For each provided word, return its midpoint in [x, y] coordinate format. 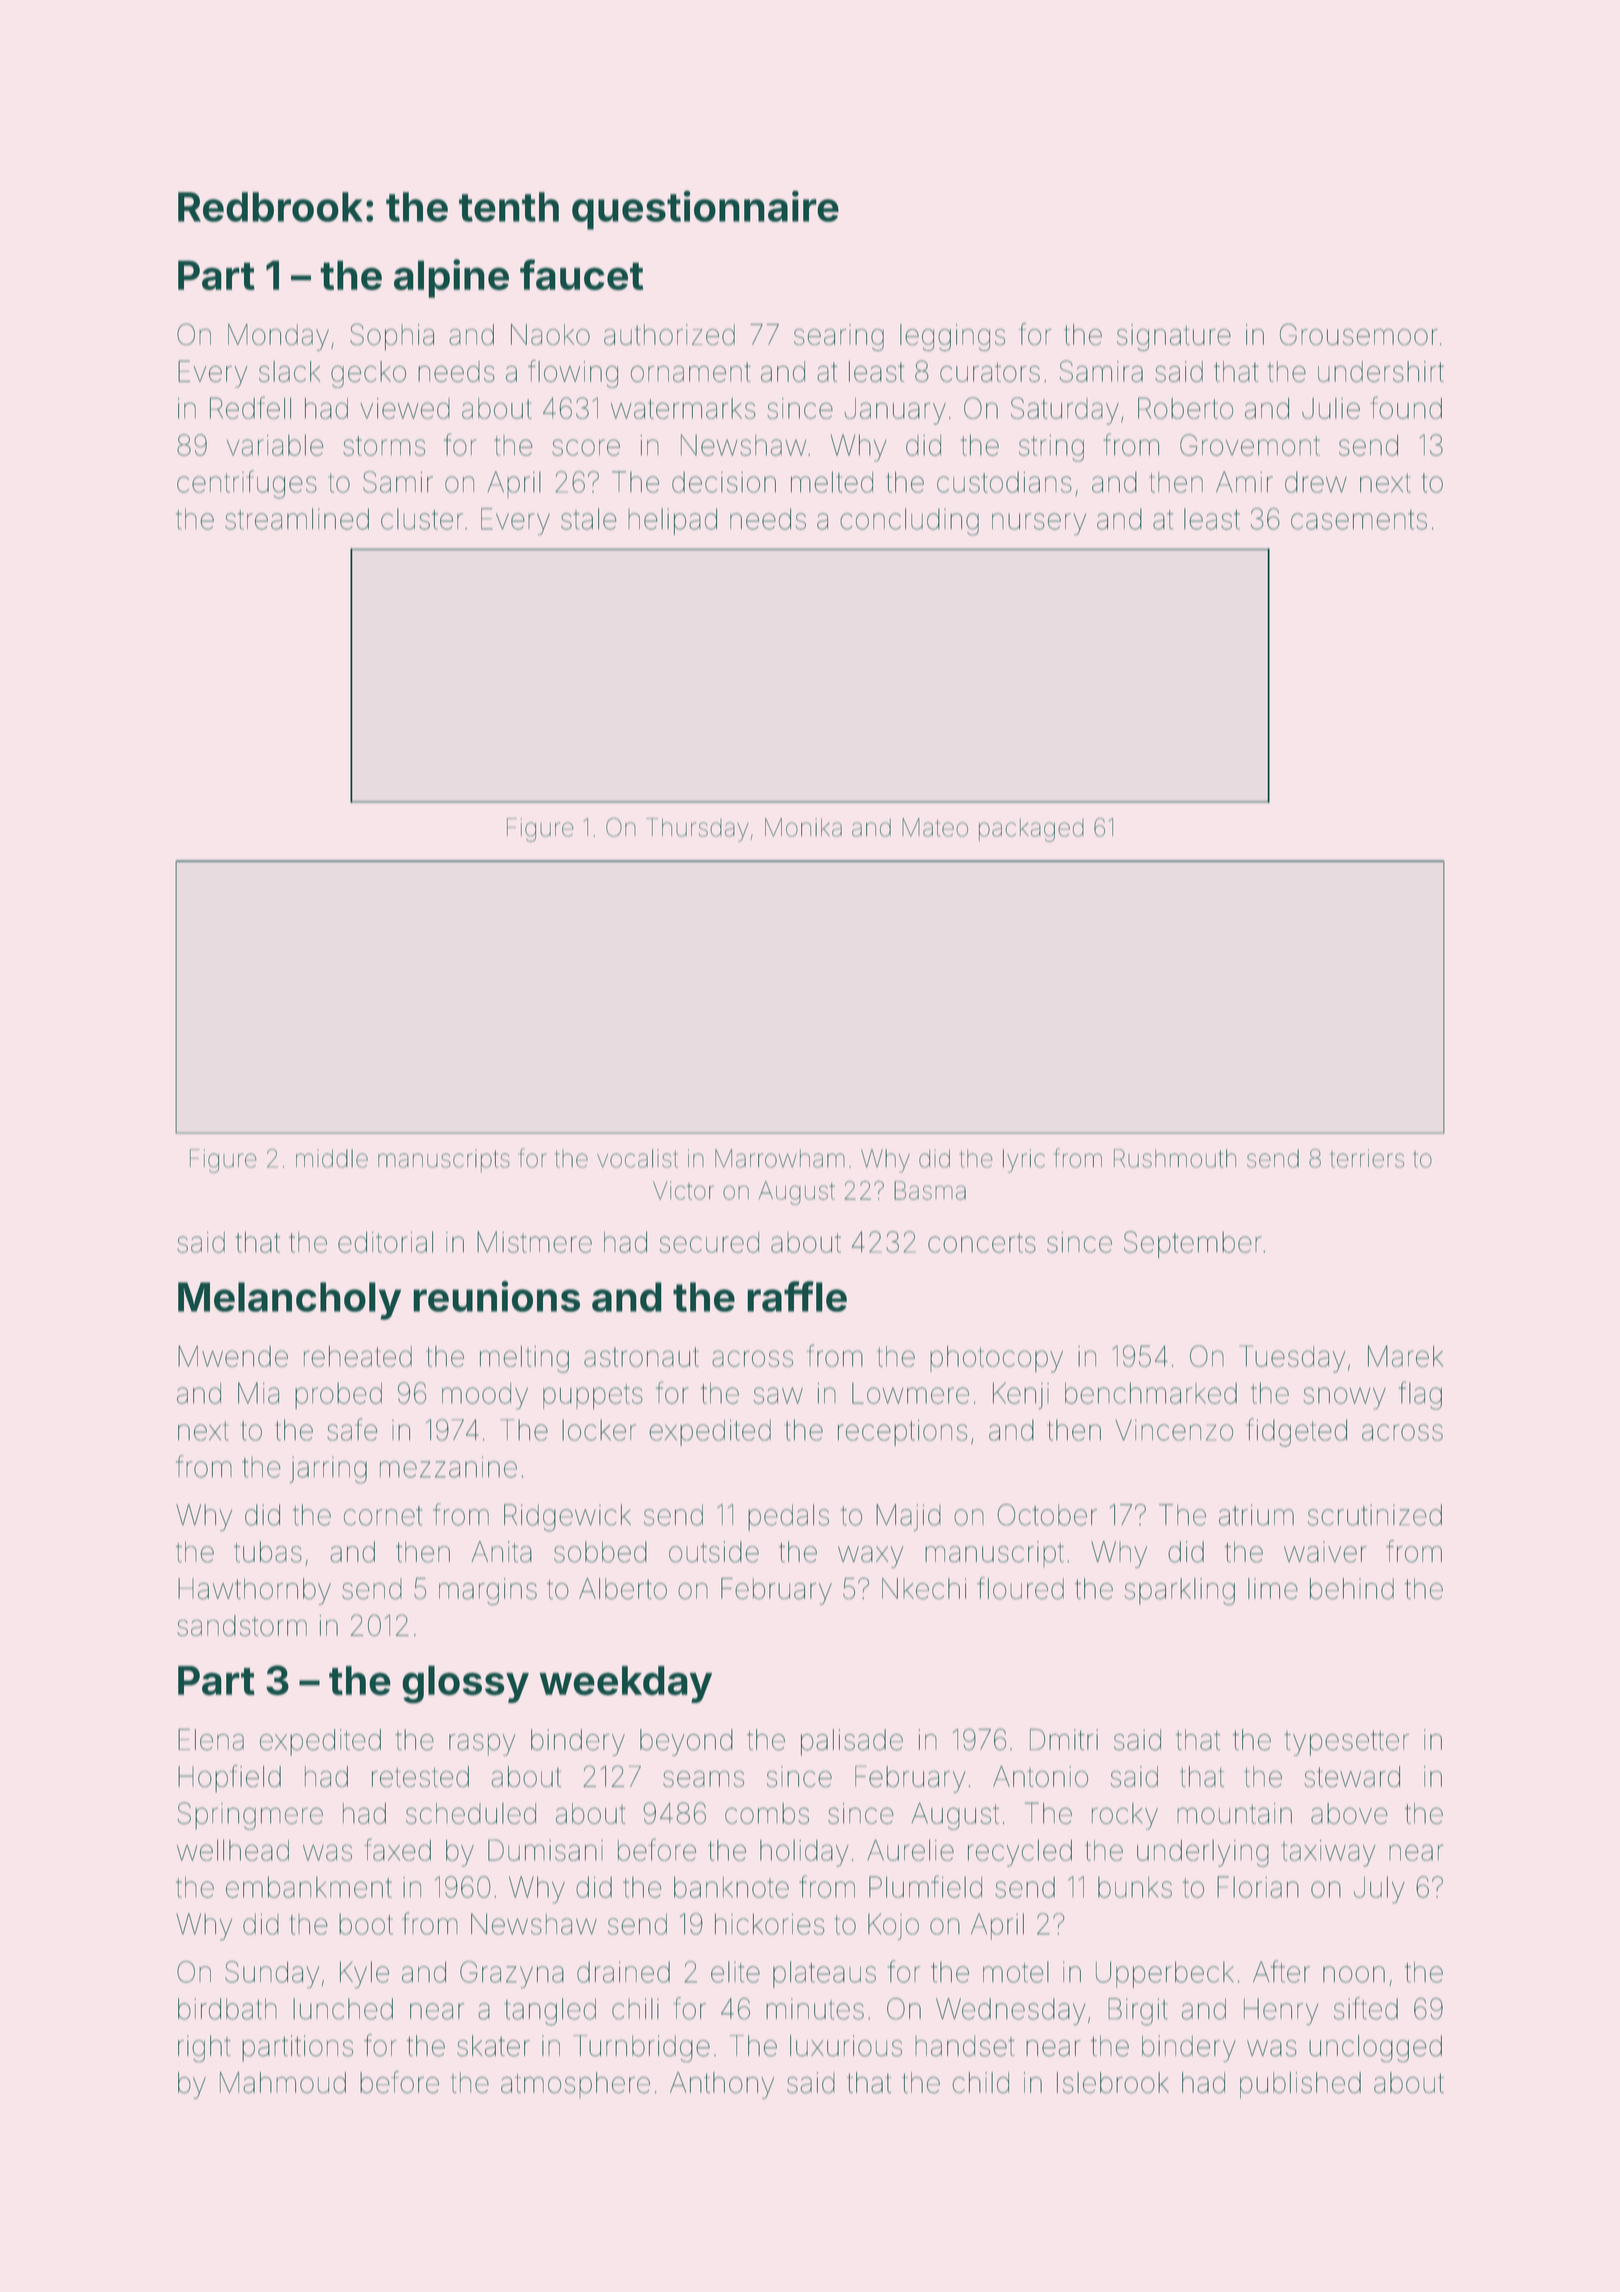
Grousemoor [1359, 334]
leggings [952, 337]
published [1300, 2085]
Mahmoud [283, 2083]
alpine [451, 278]
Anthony [722, 2085]
